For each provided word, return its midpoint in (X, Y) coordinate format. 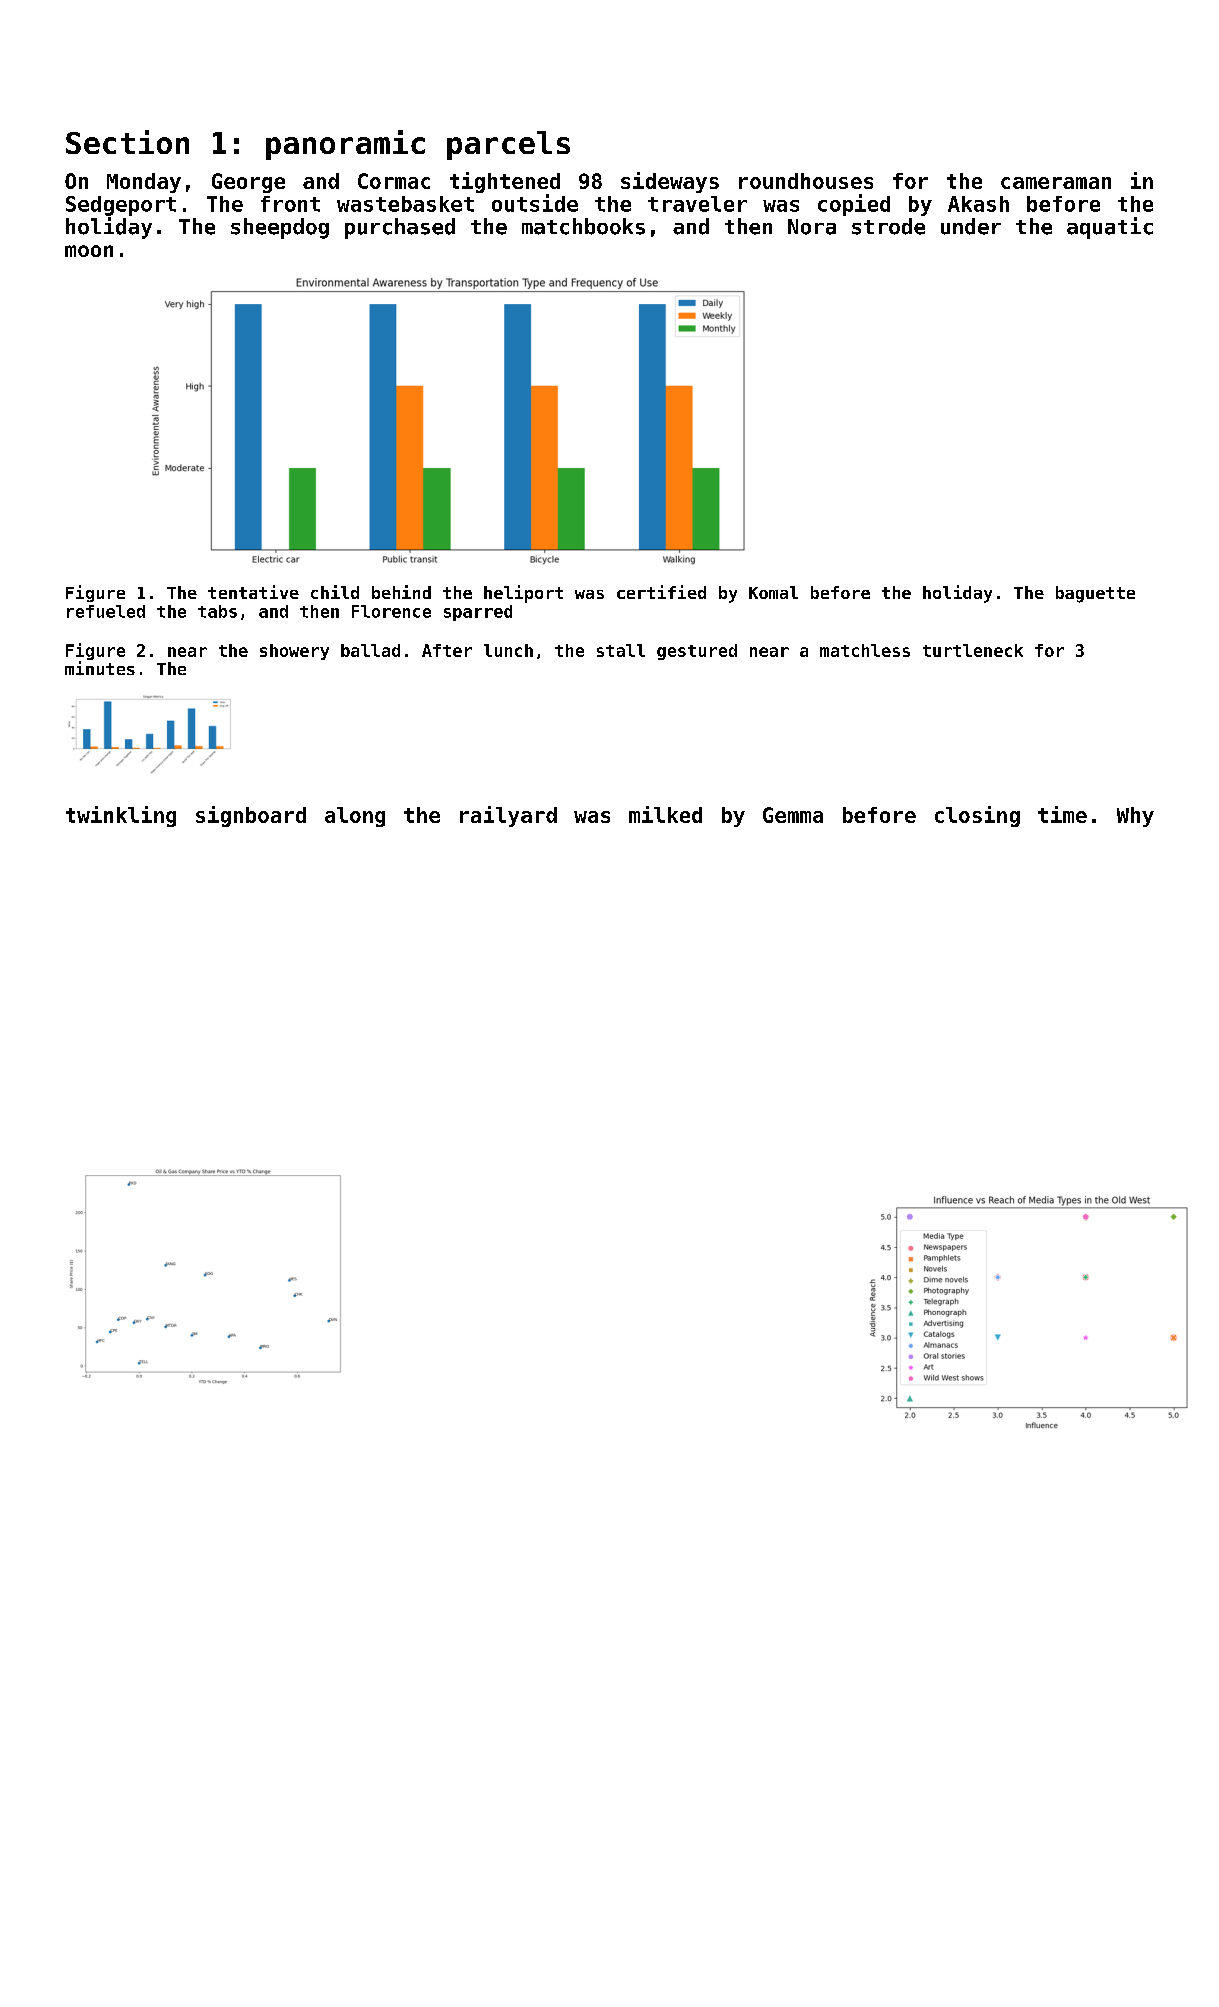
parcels (508, 145)
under (971, 226)
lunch (508, 650)
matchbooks (583, 226)
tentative (253, 592)
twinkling (121, 816)
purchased (400, 228)
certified (661, 592)
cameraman (1056, 183)
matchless (865, 650)
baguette (1095, 594)
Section (127, 142)
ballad (370, 650)
